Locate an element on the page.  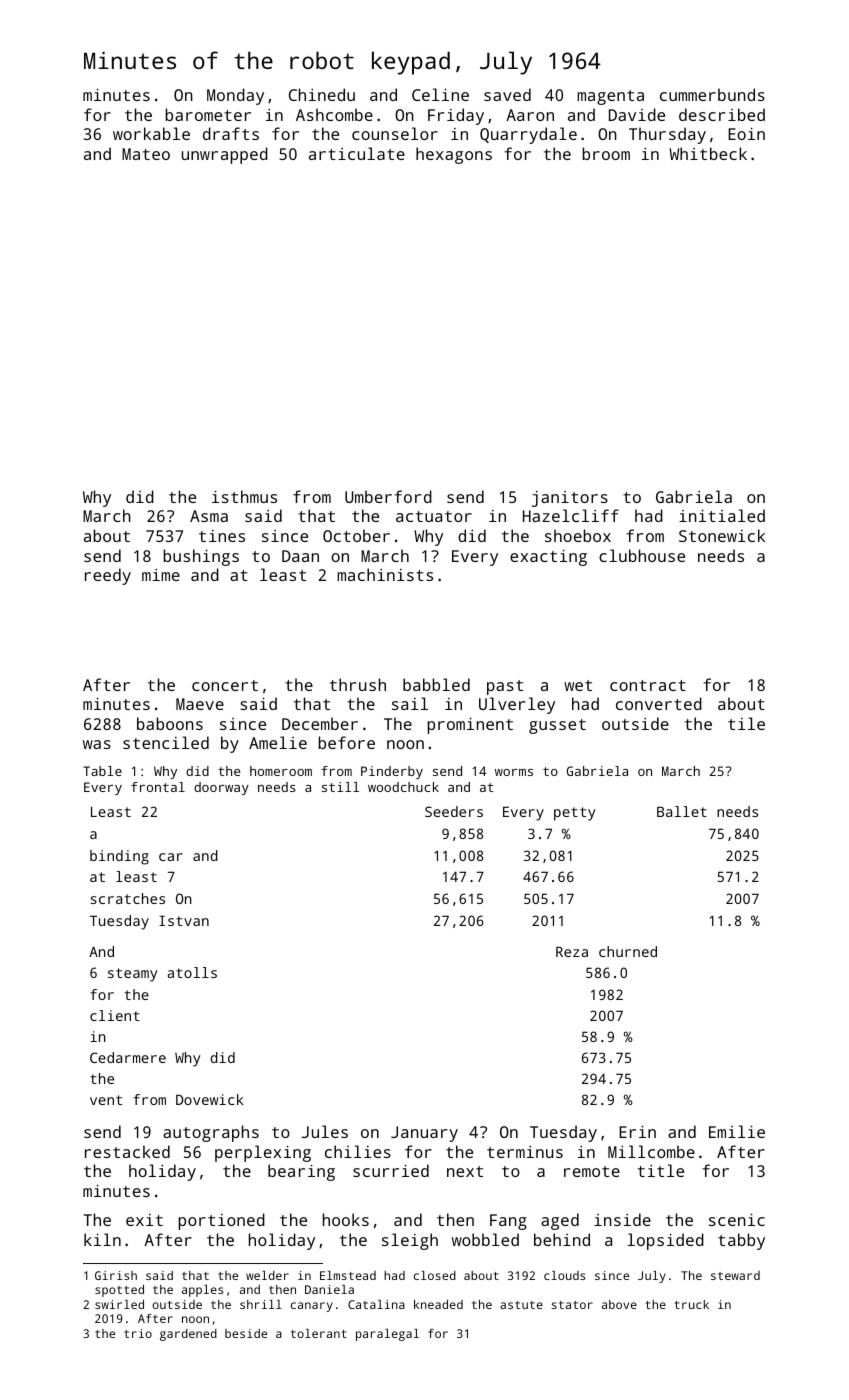
converted is located at coordinates (659, 703).
